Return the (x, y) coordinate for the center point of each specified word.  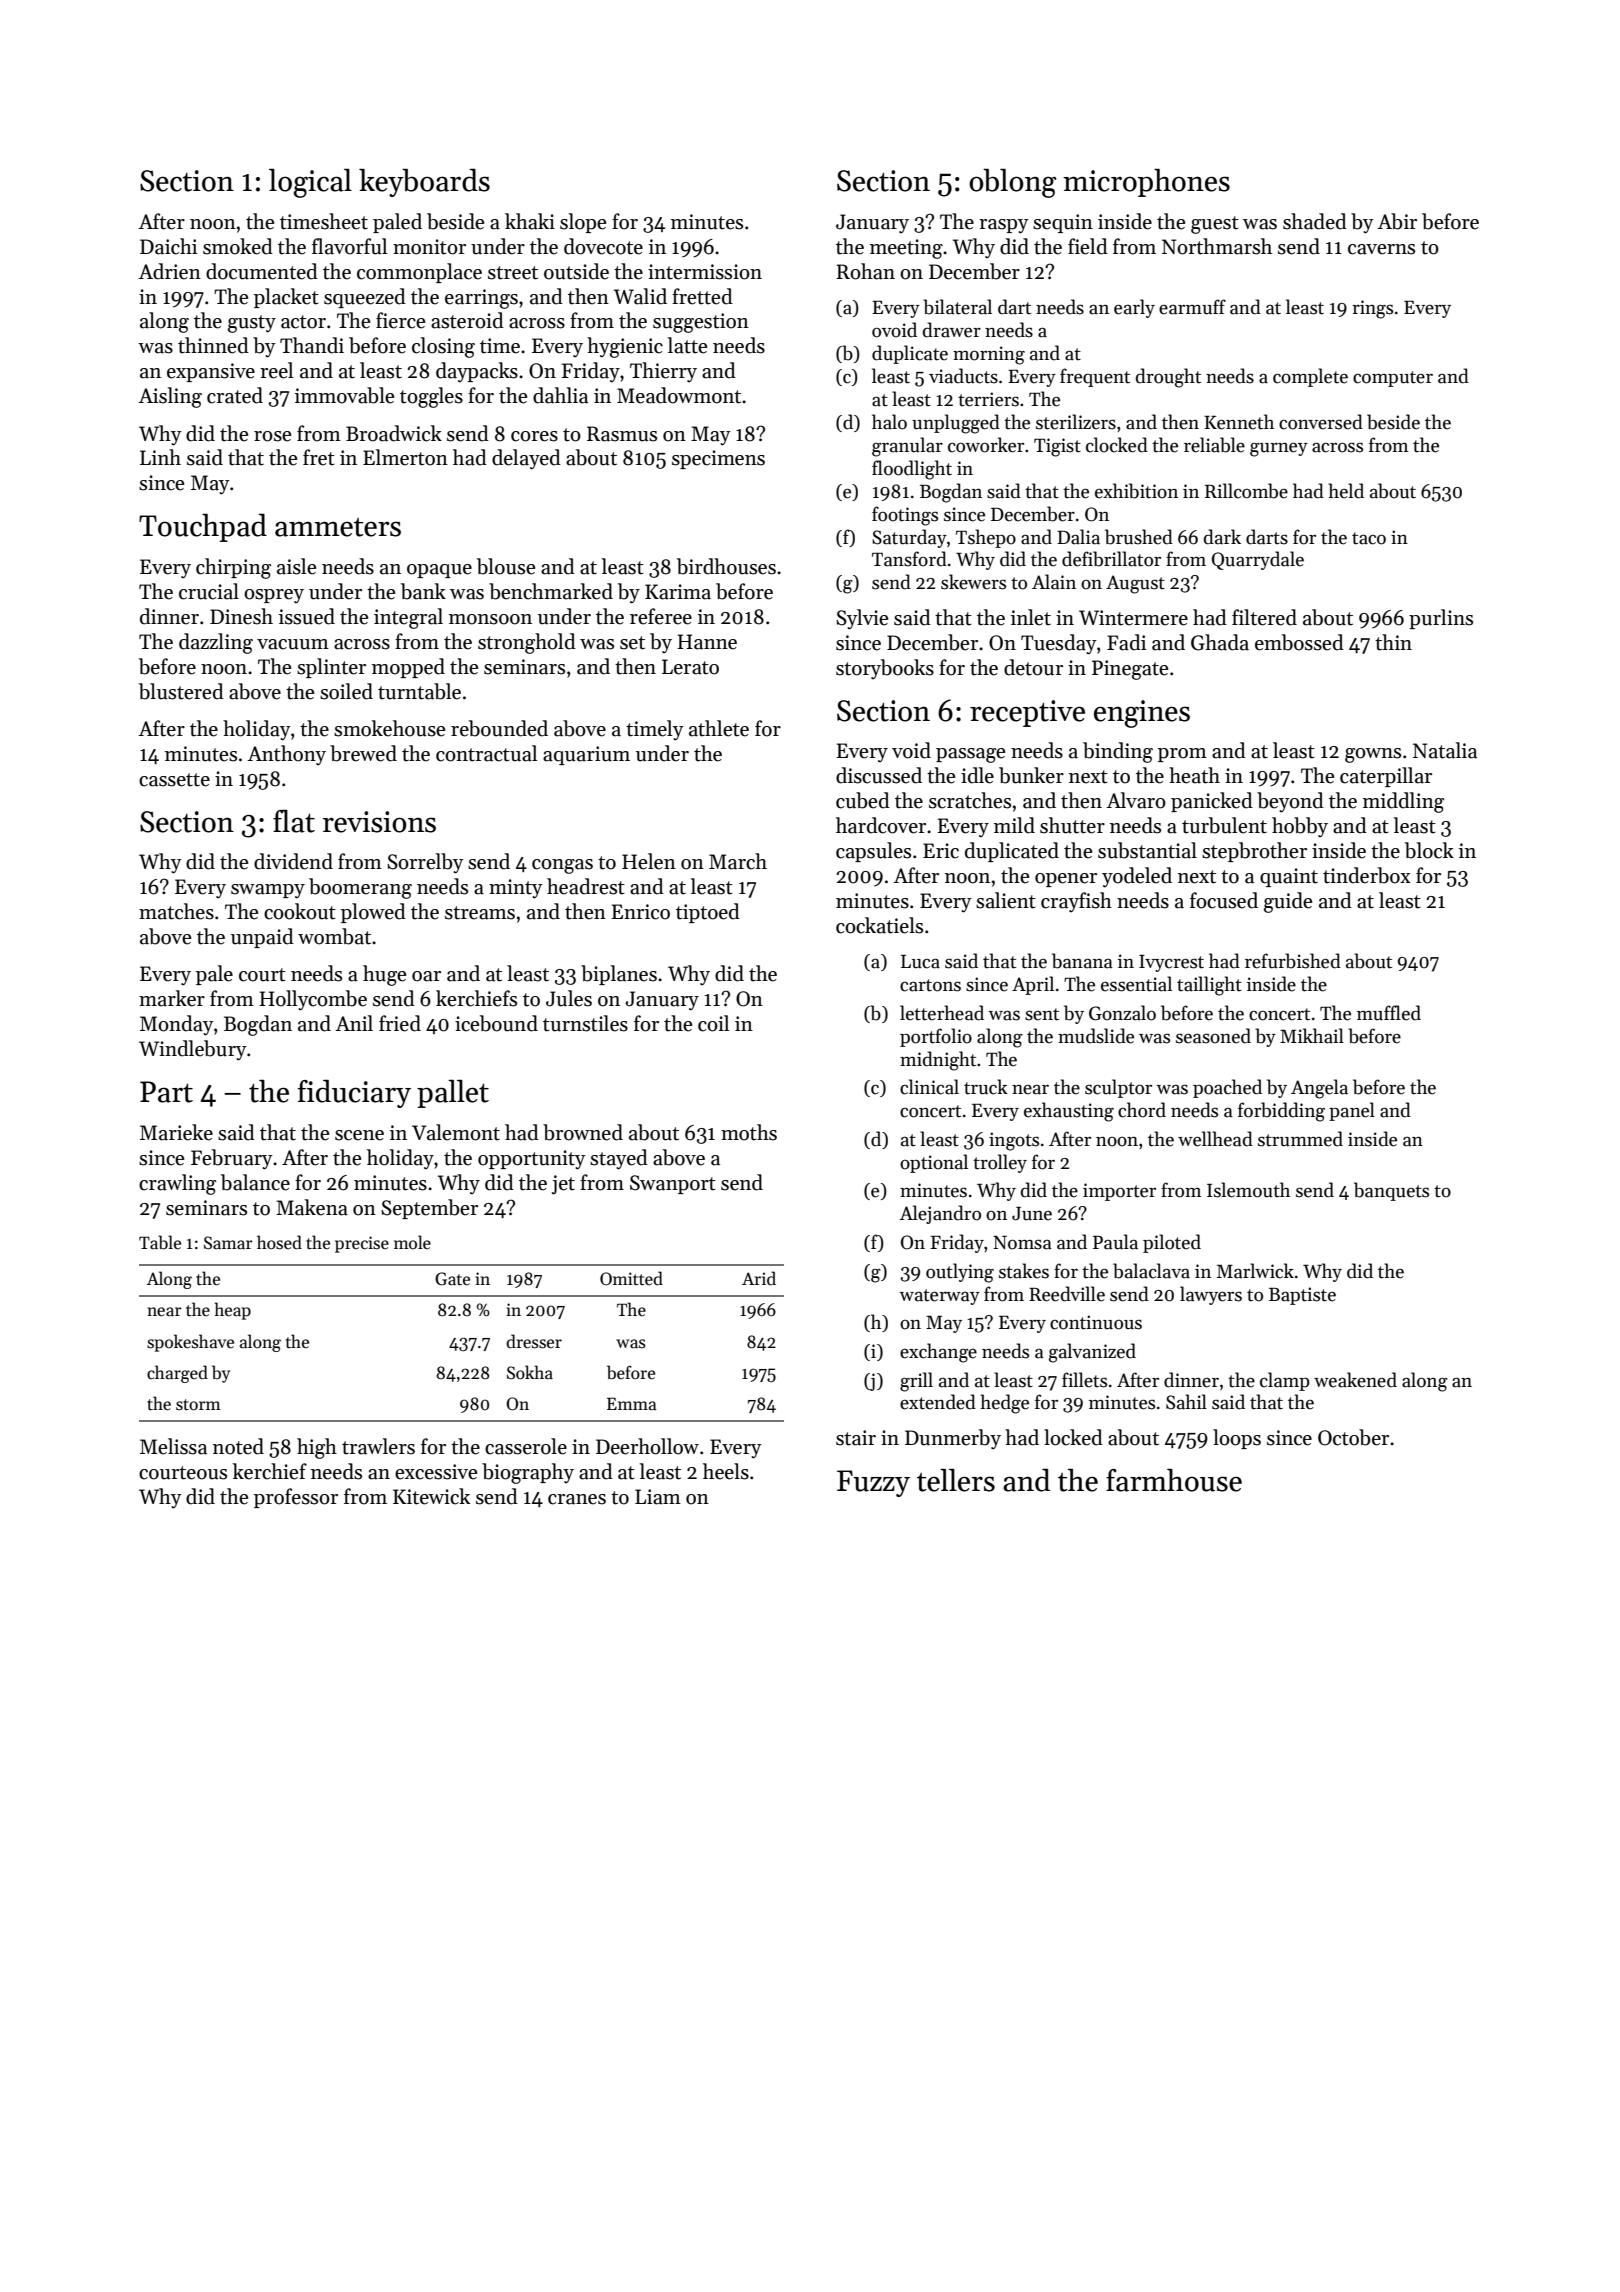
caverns (1381, 249)
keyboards (424, 183)
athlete (719, 728)
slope (583, 223)
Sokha (530, 1372)
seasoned (1213, 1036)
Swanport (673, 1184)
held (1346, 491)
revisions (379, 822)
